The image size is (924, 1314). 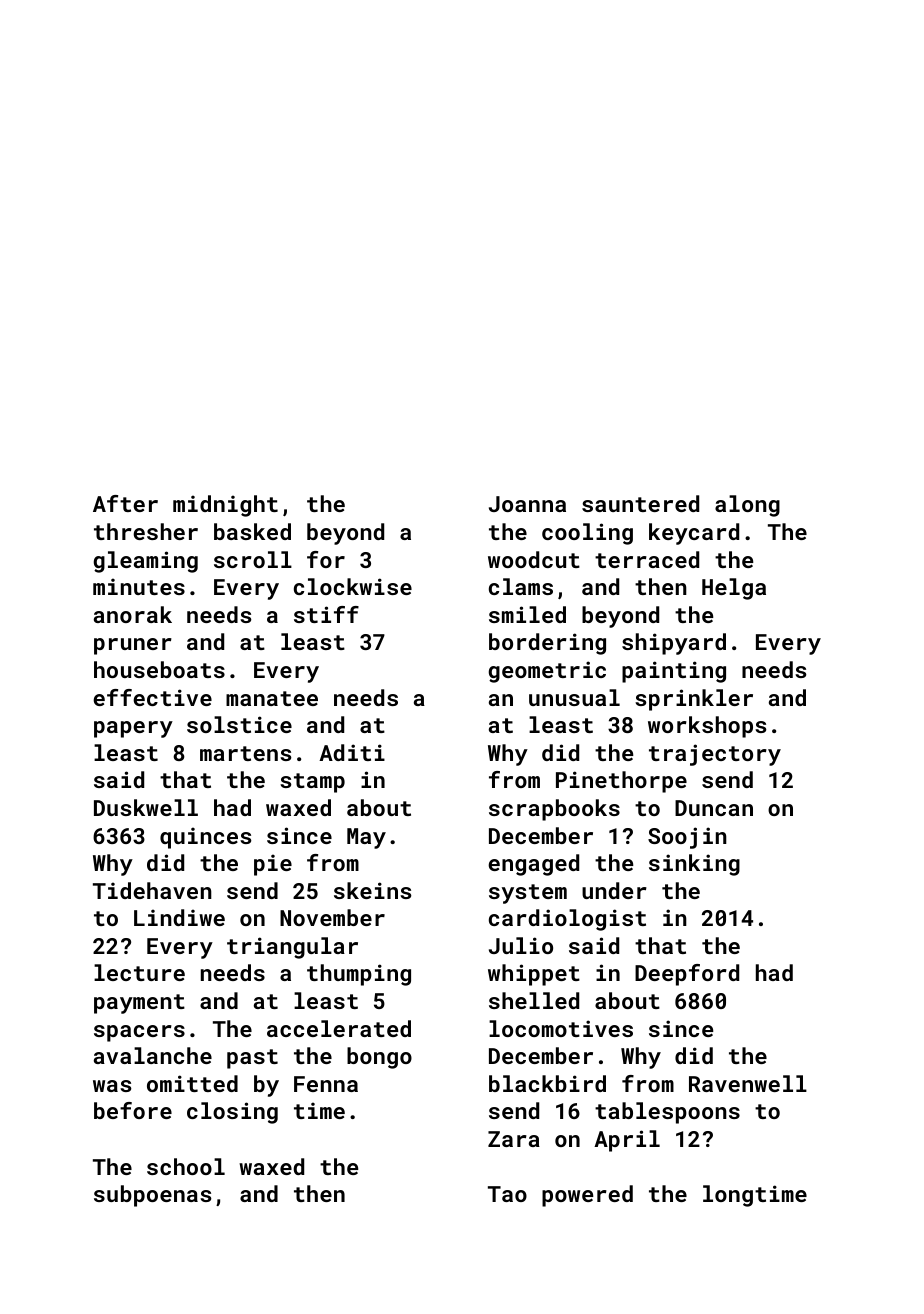 I want to click on locomotives, so click(x=561, y=1028).
